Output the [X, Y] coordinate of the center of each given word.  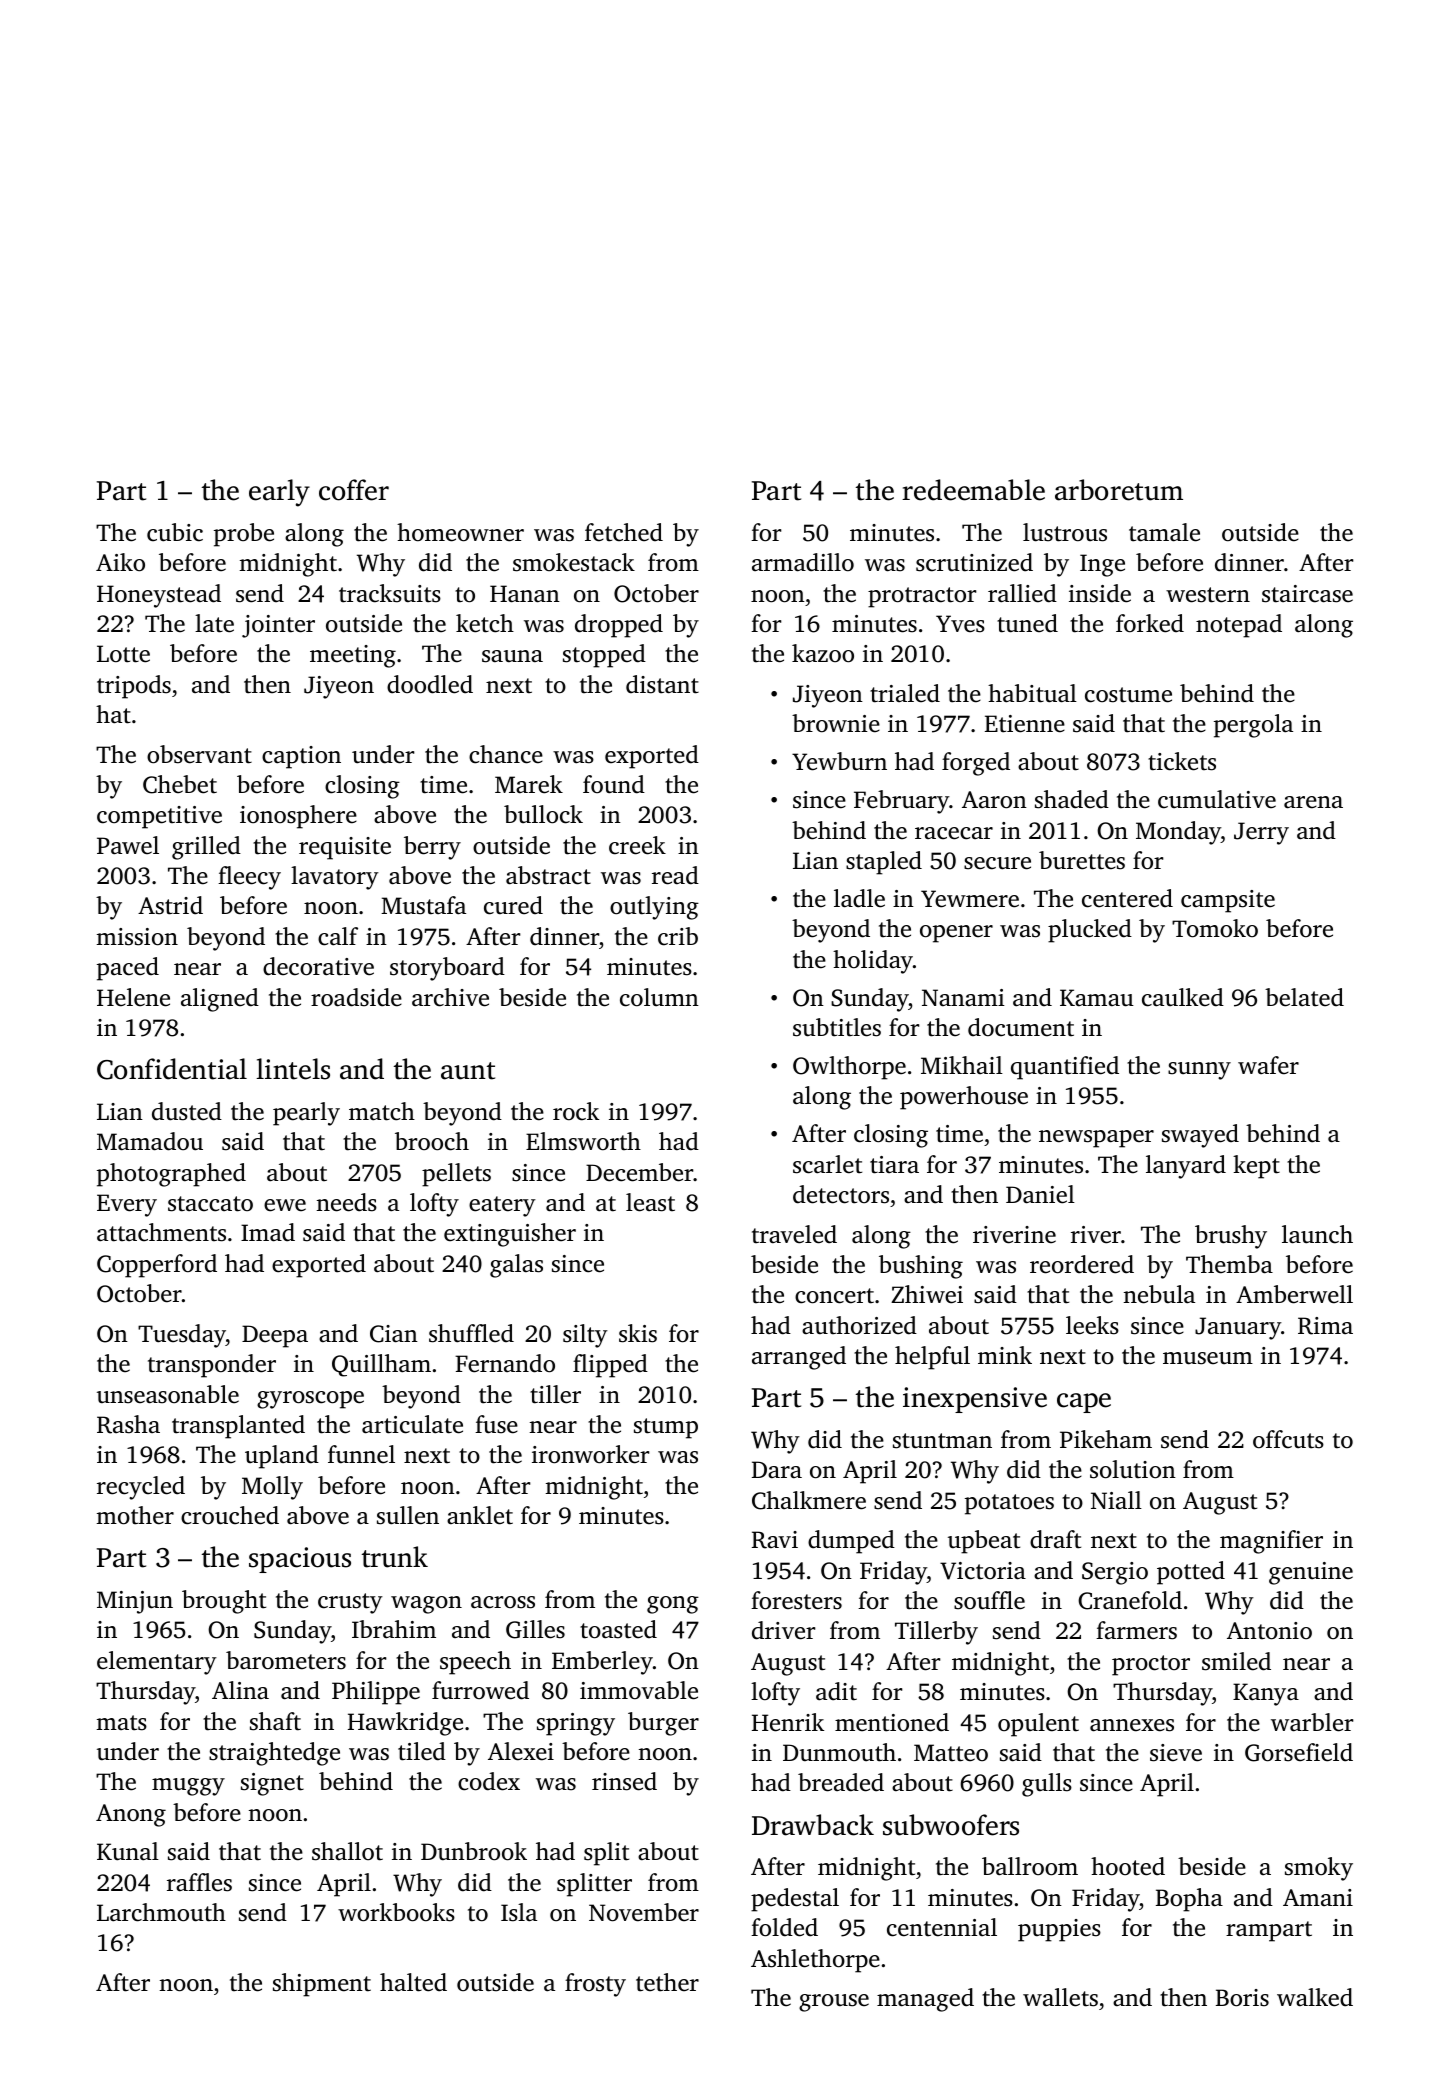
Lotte [123, 654]
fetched [624, 532]
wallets [1060, 1997]
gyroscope [310, 1400]
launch [1317, 1234]
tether [667, 1982]
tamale [1164, 532]
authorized [859, 1325]
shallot [347, 1851]
